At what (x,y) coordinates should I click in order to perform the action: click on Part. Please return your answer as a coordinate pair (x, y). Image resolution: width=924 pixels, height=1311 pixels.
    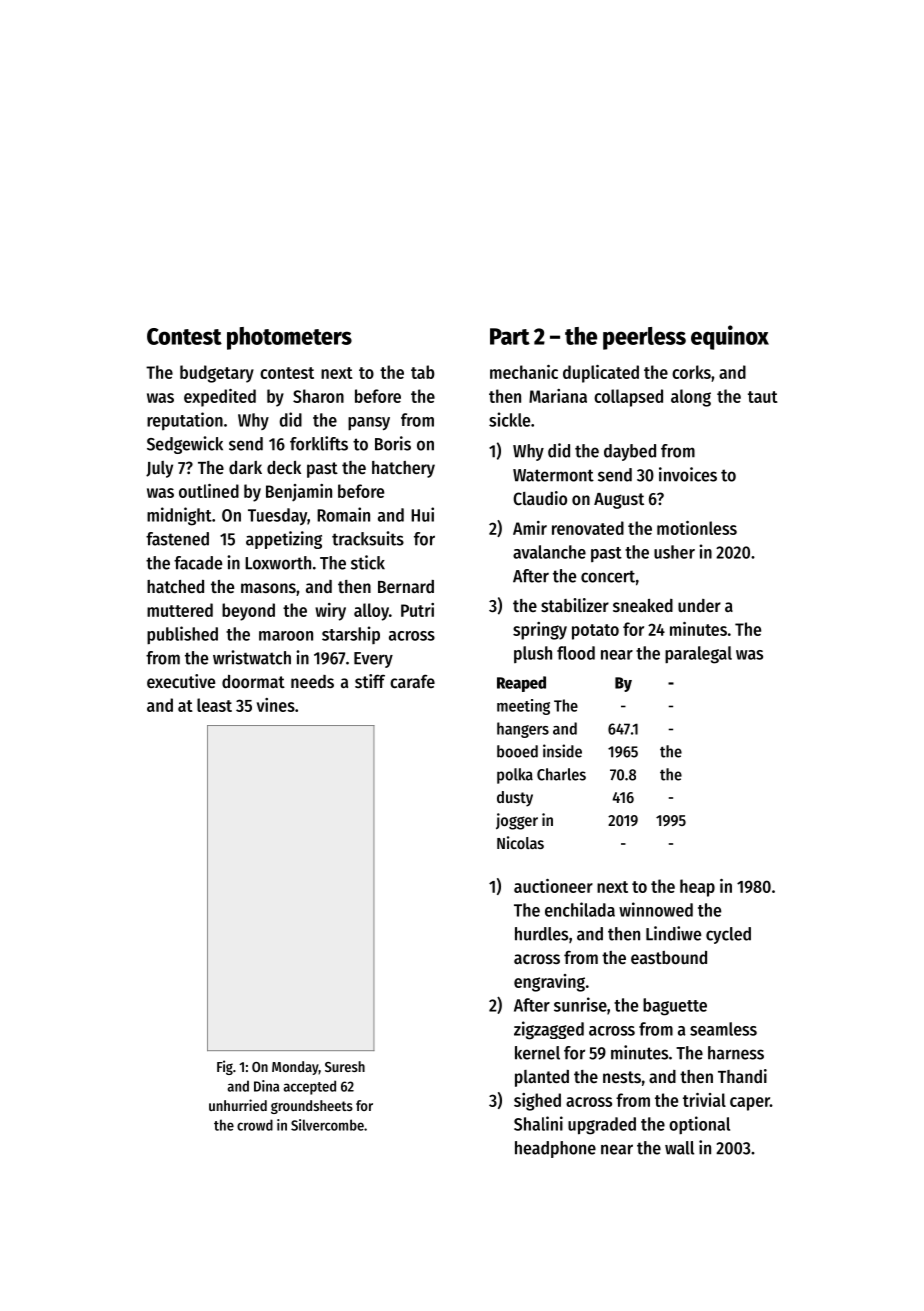
    Looking at the image, I should click on (510, 336).
